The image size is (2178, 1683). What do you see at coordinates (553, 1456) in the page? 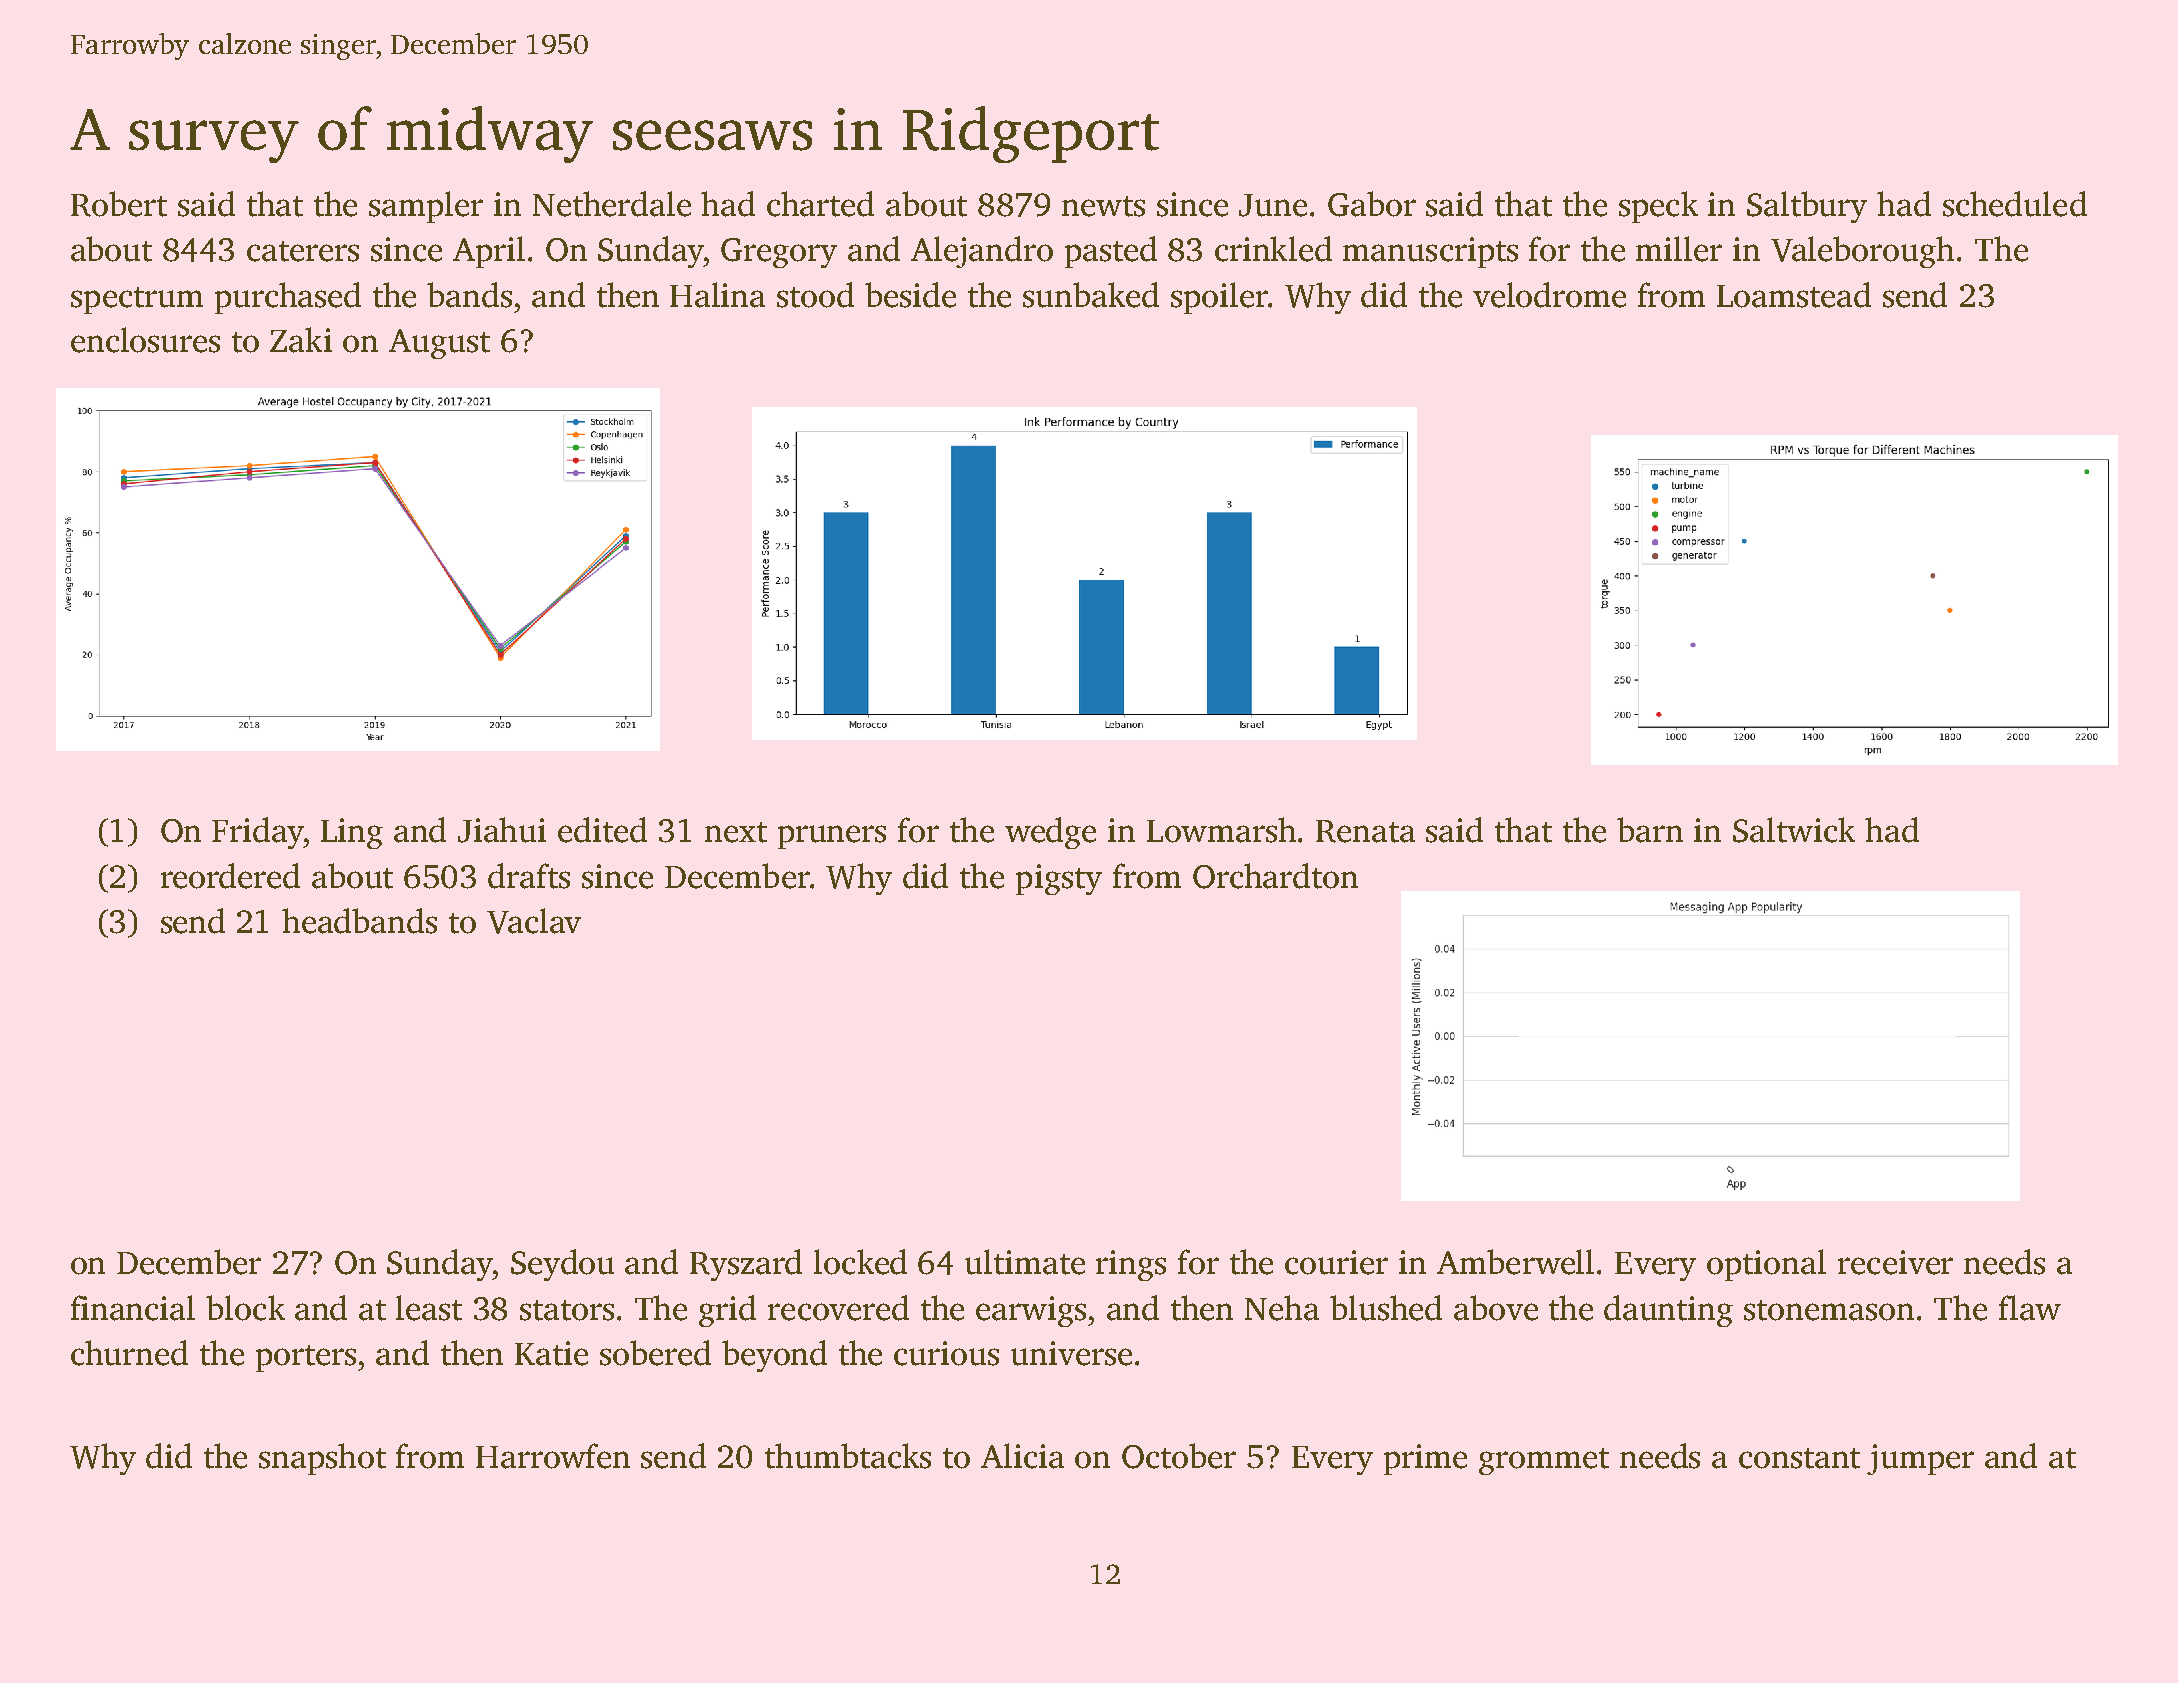
I see `Harrowfen` at bounding box center [553, 1456].
